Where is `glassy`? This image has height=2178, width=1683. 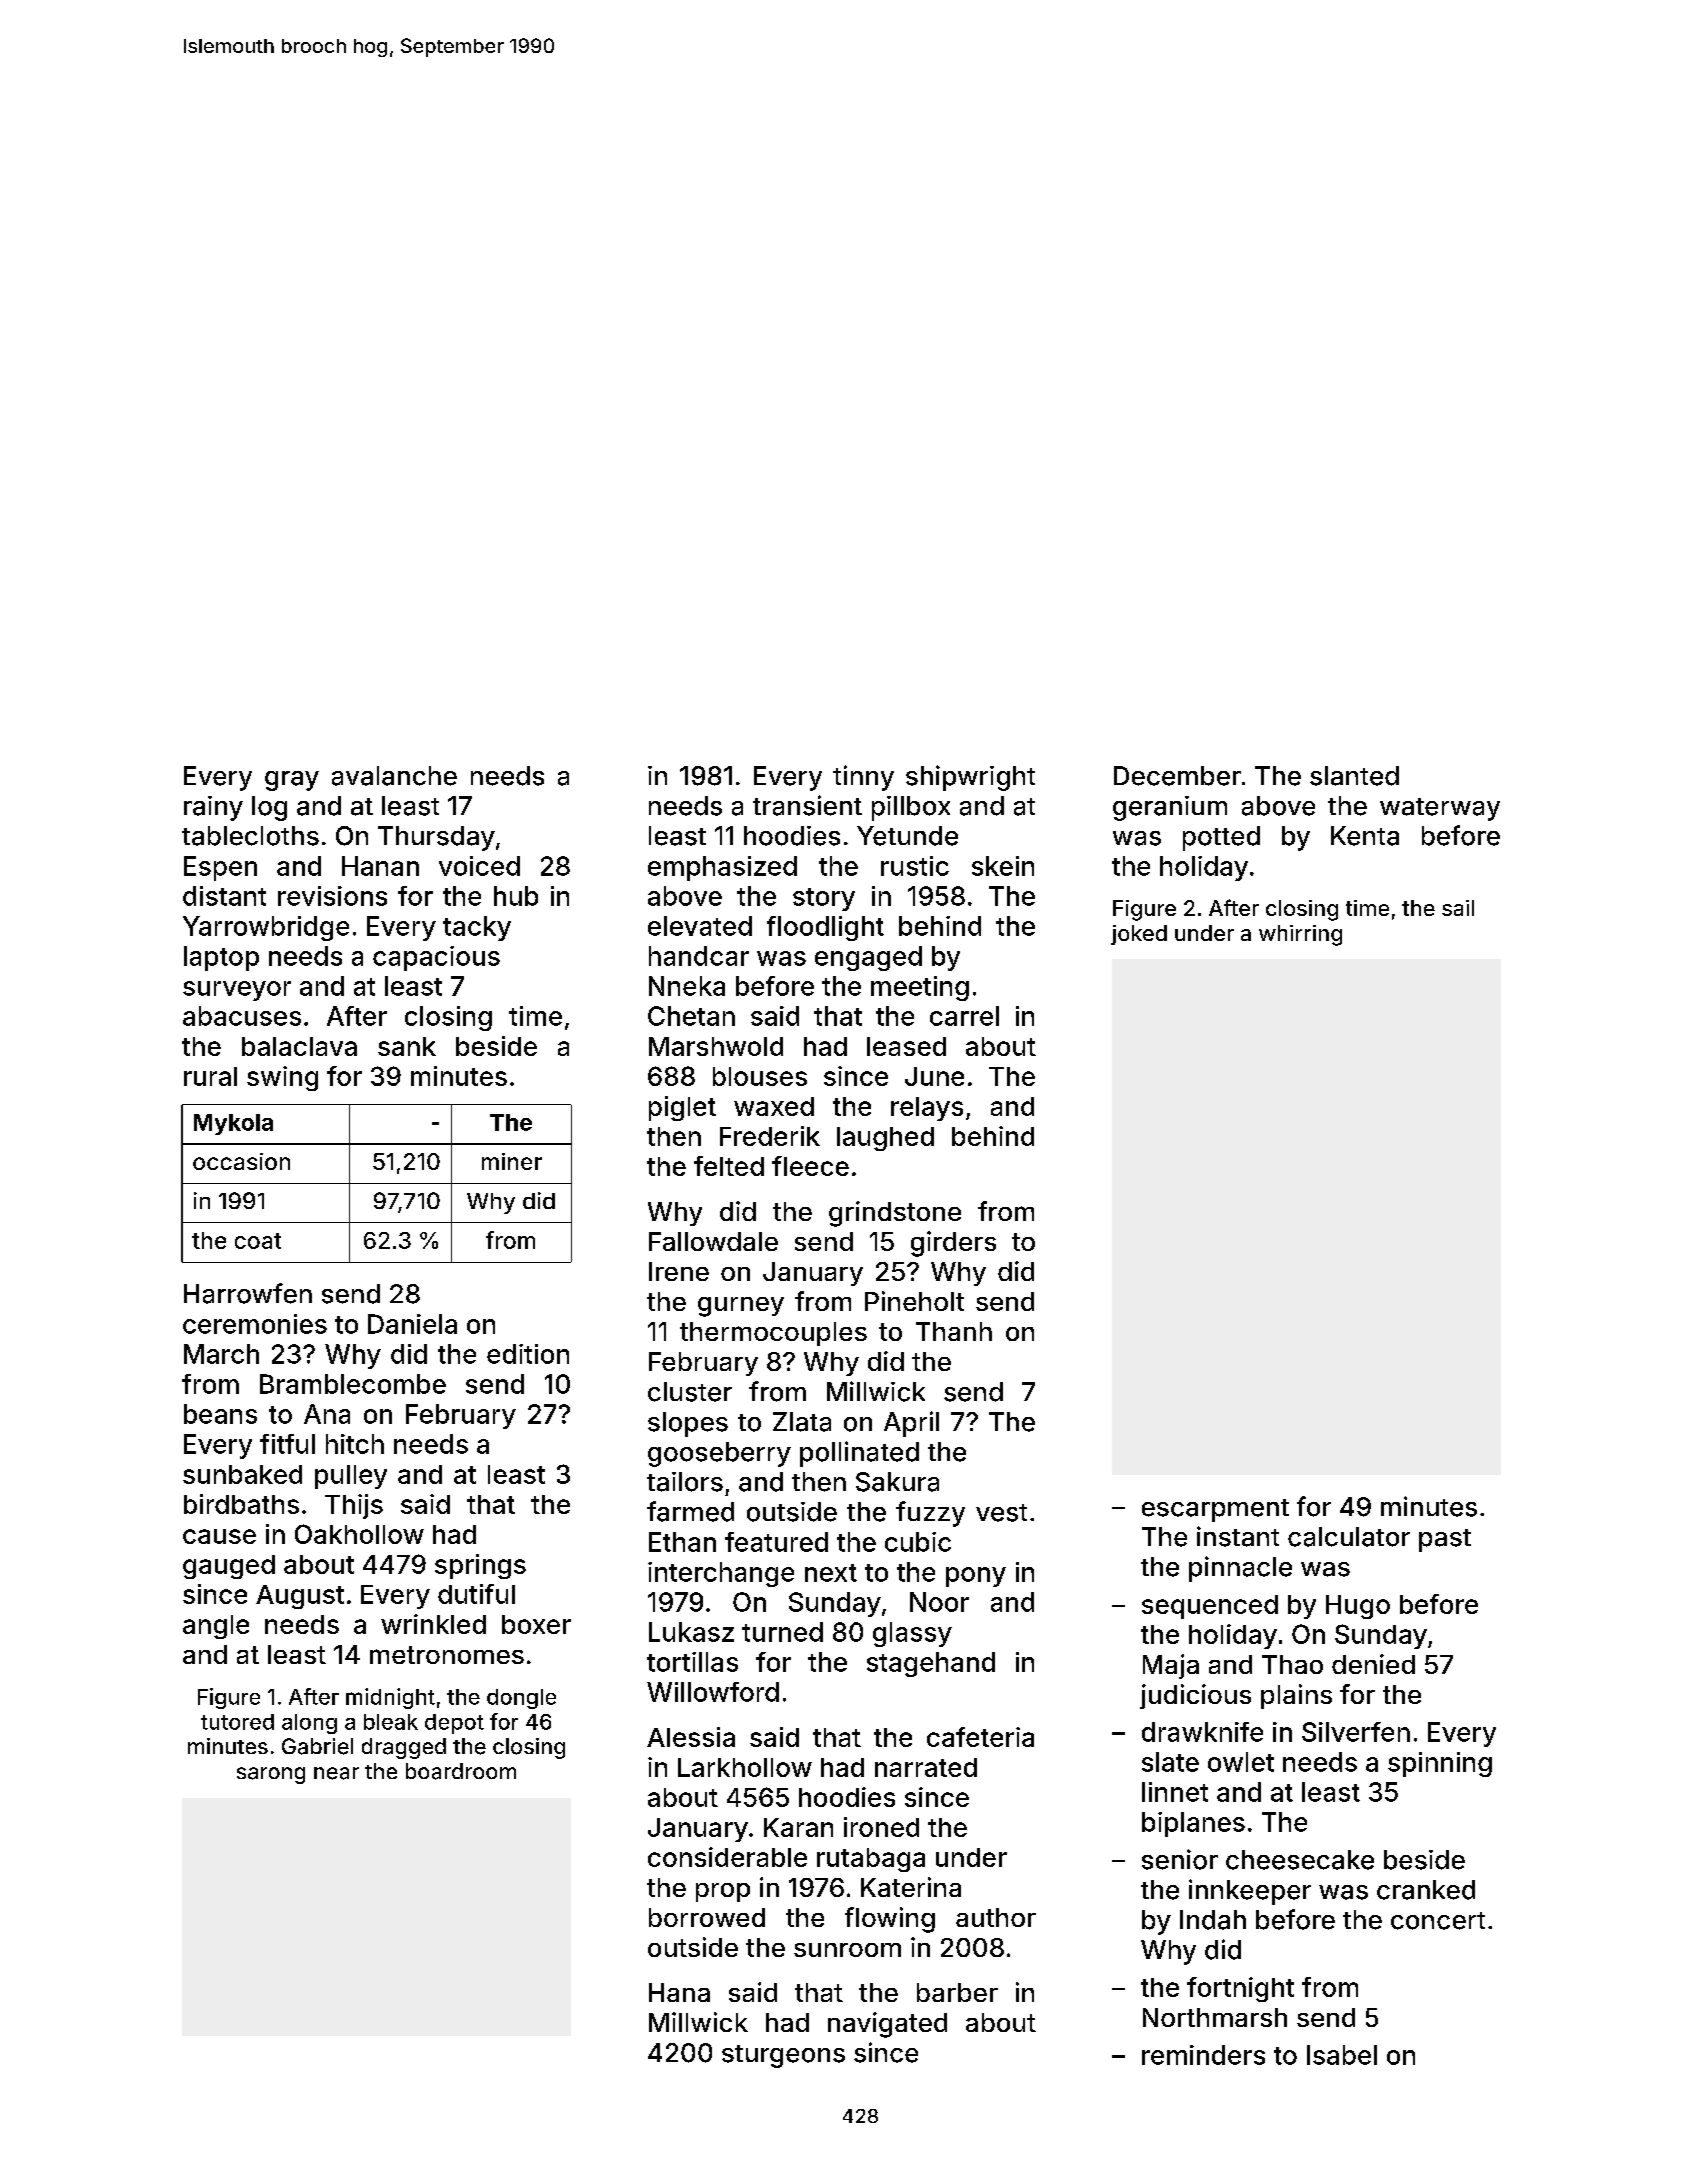 glassy is located at coordinates (912, 1634).
